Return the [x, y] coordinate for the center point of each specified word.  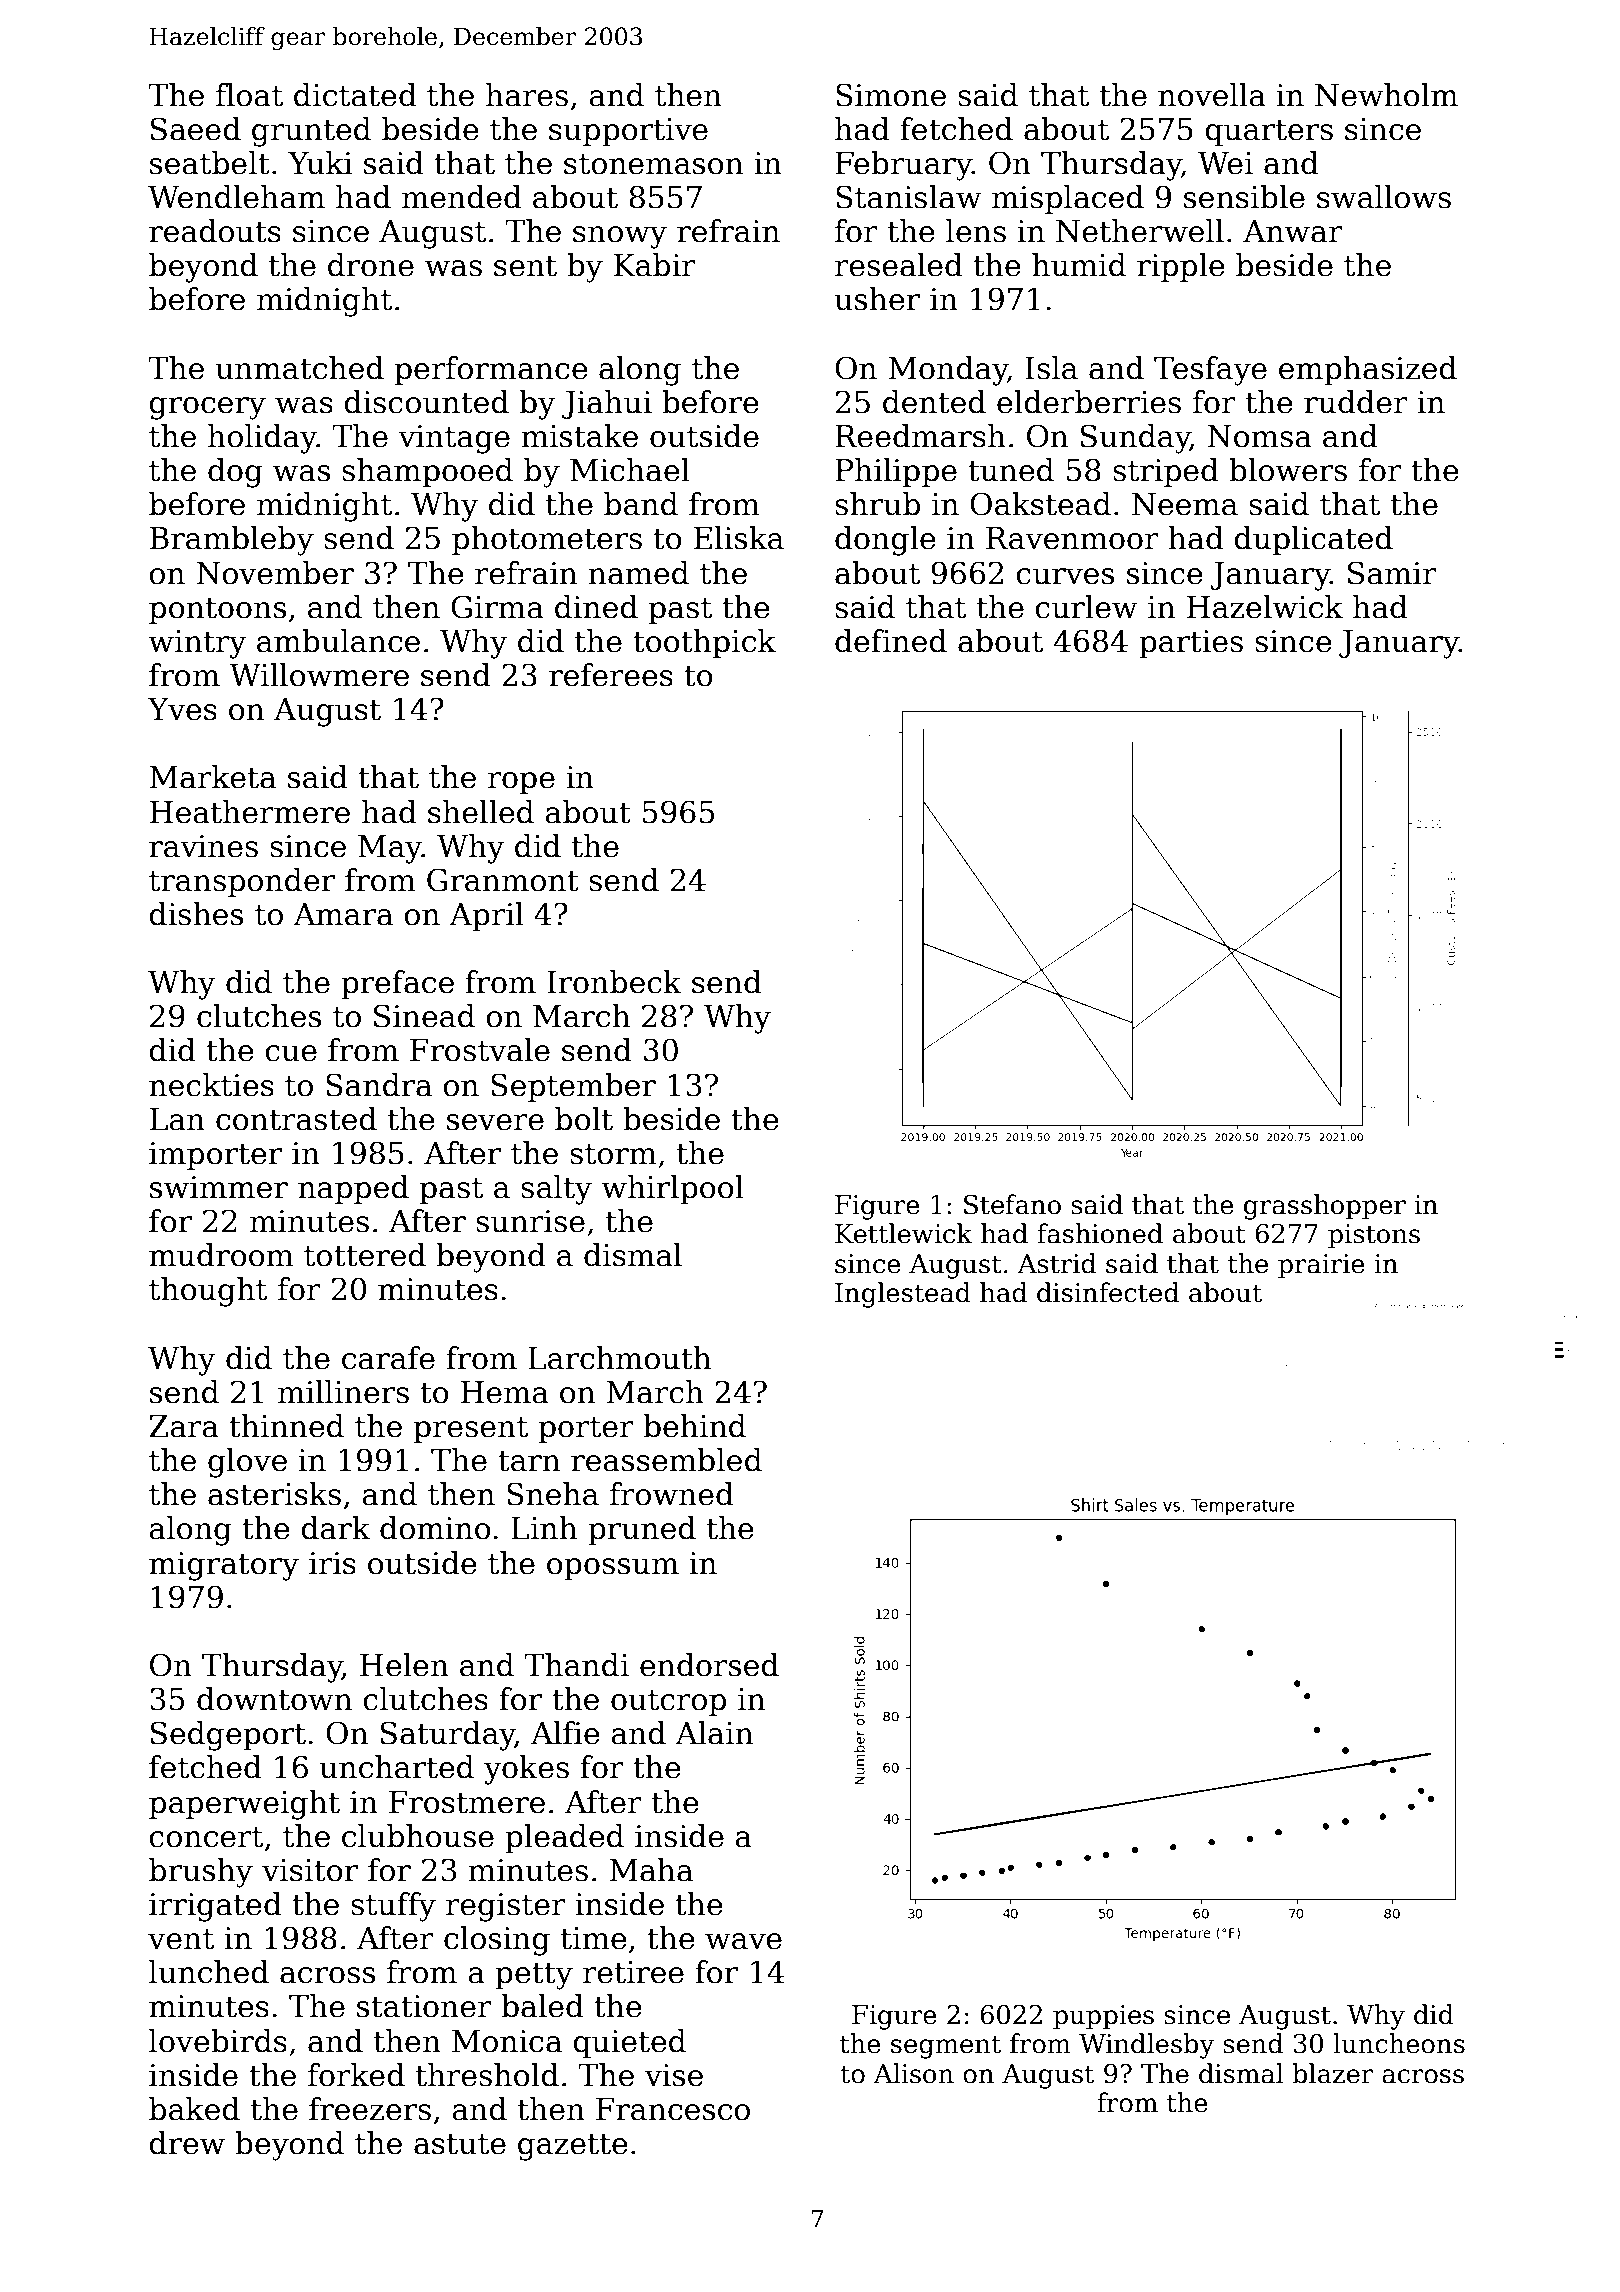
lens [976, 231]
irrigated [215, 1907]
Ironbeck [614, 982]
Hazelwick [1265, 607]
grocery [207, 408]
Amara [343, 914]
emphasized [1368, 370]
